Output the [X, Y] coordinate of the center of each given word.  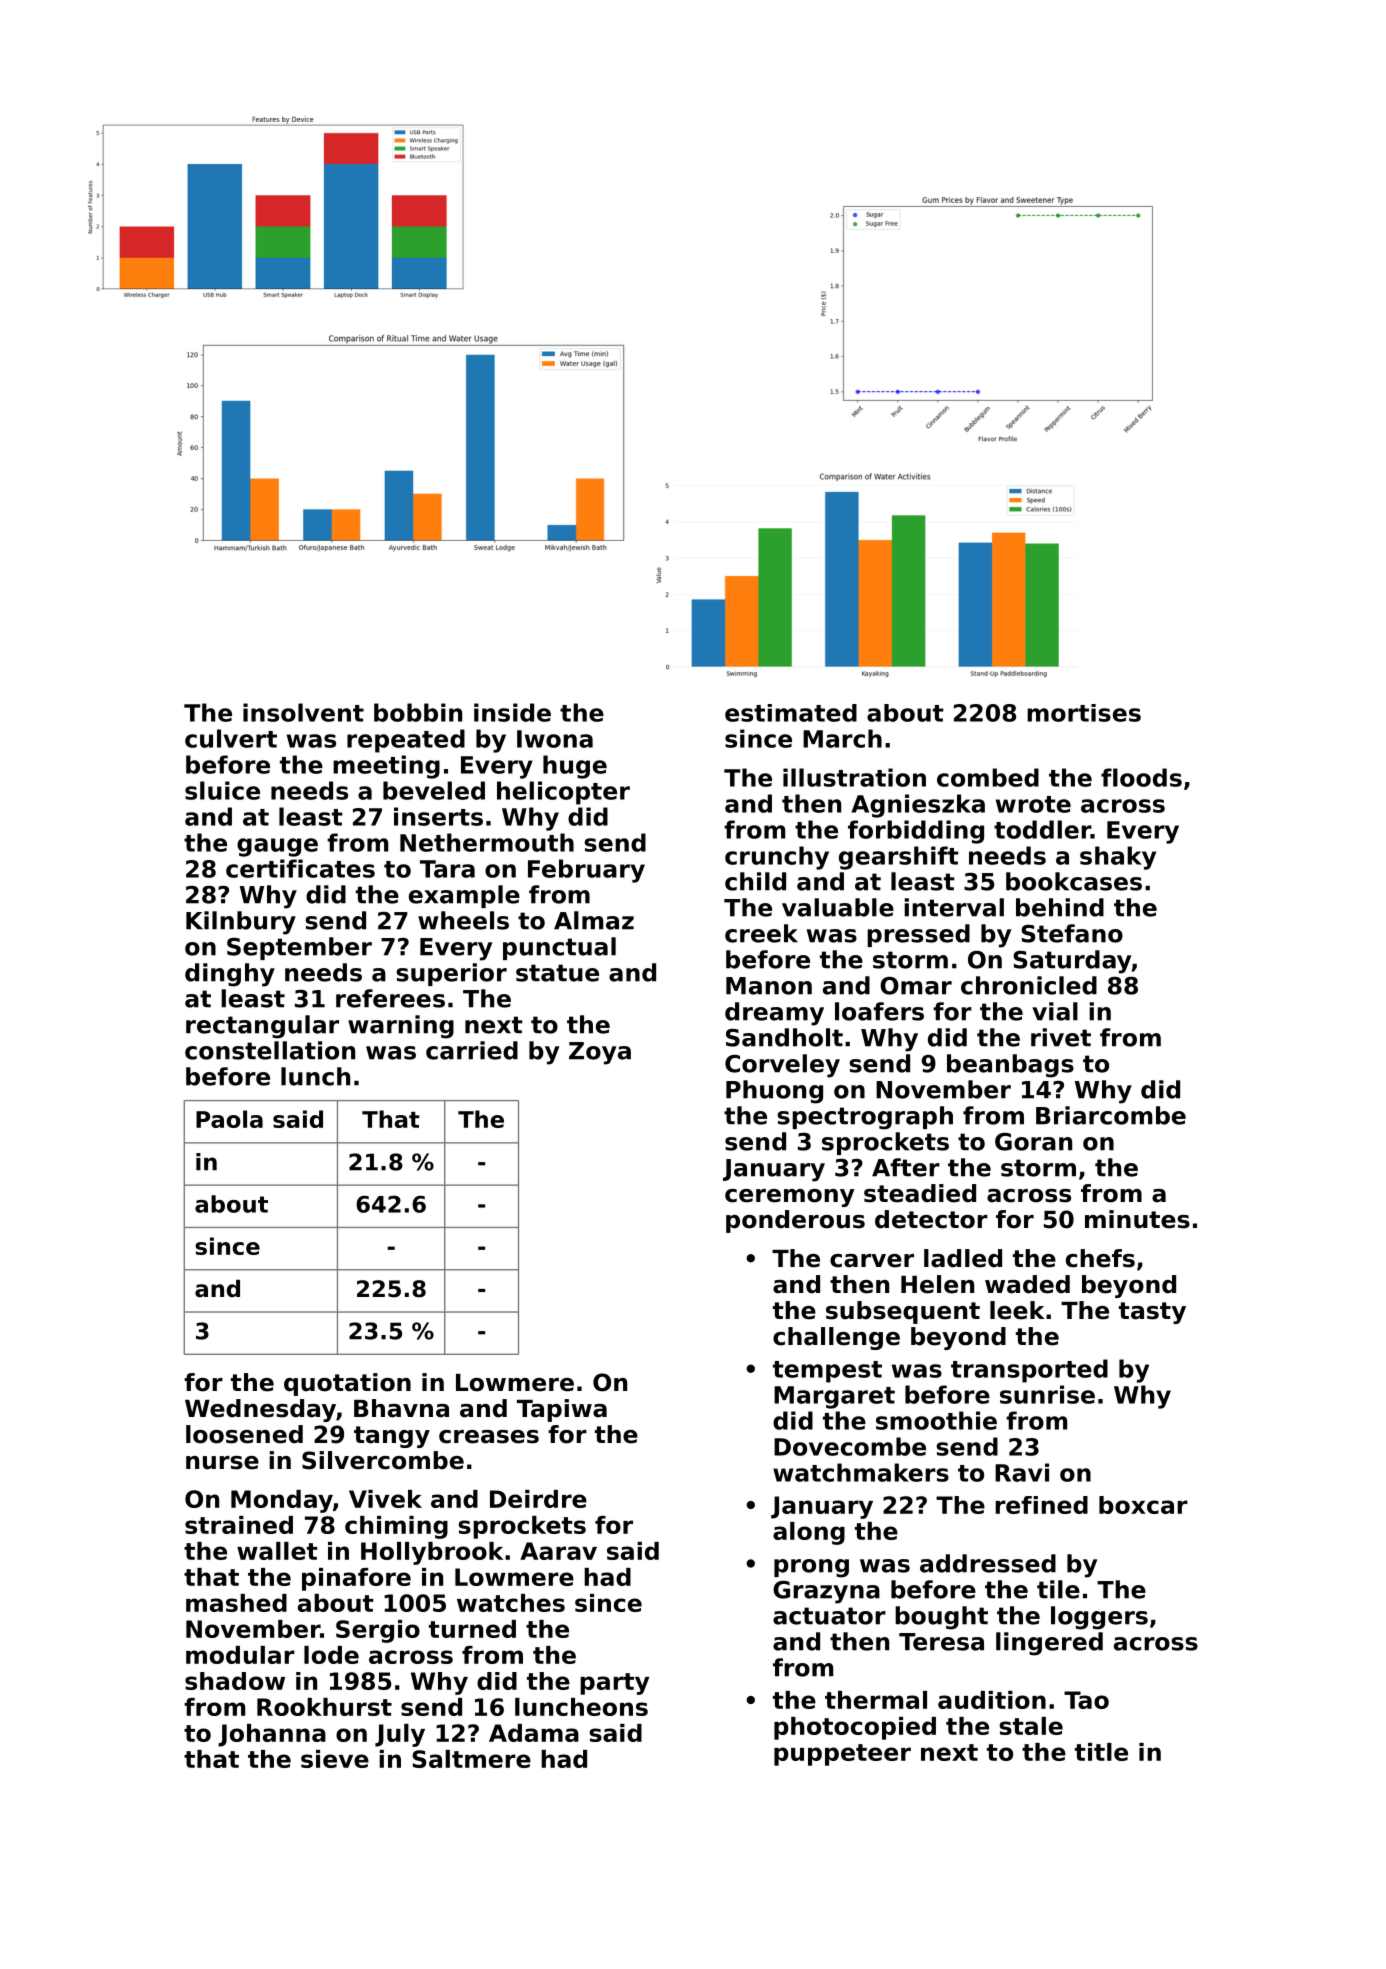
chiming [396, 1527]
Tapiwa [562, 1410]
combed [988, 777]
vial [1055, 1011]
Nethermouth [487, 842]
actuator [829, 1616]
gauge [277, 847]
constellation [270, 1050]
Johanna [272, 1735]
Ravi [1022, 1472]
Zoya [600, 1053]
